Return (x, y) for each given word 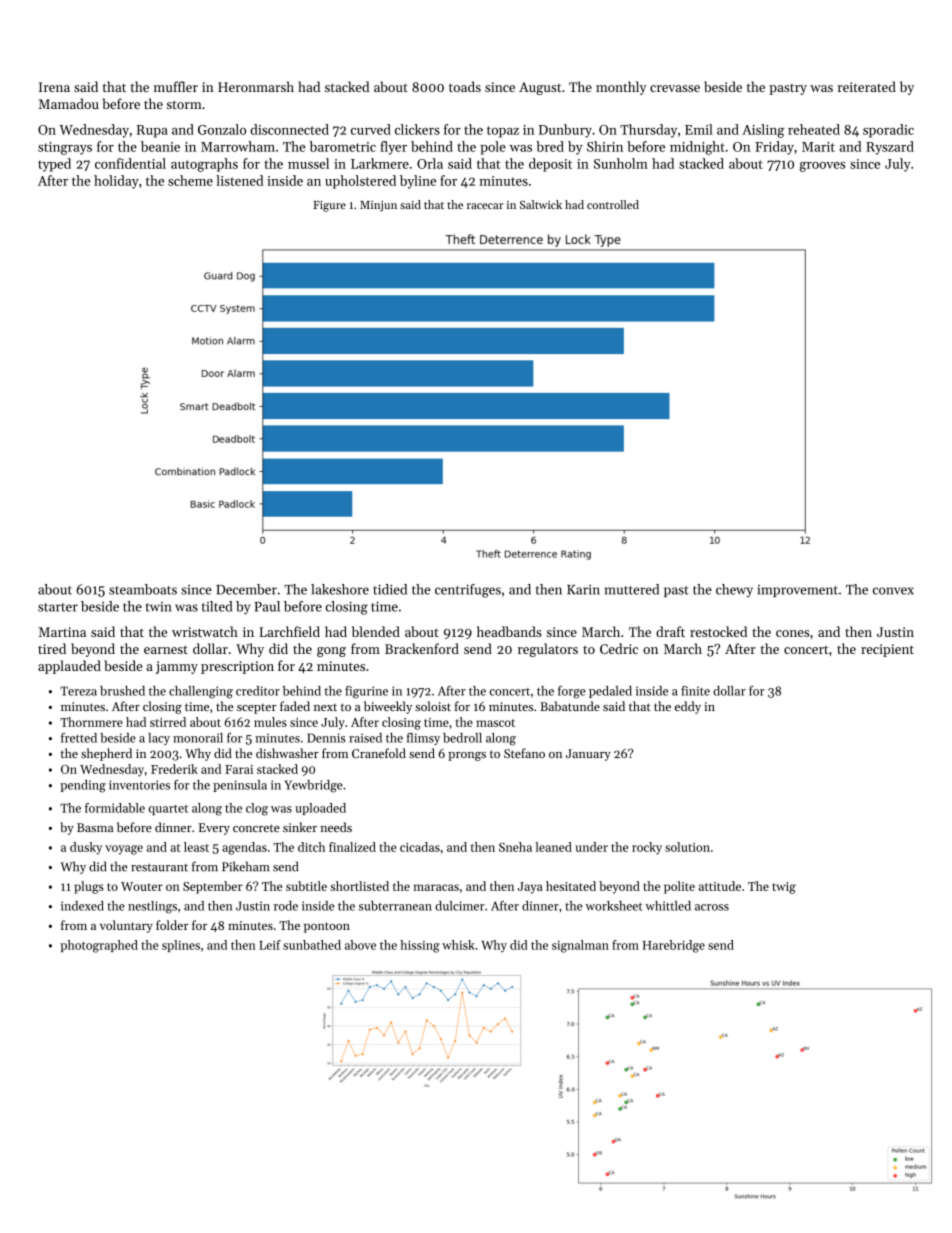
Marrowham (238, 146)
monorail (198, 738)
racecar (485, 206)
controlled (613, 204)
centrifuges (468, 591)
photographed (99, 946)
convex (893, 591)
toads (465, 86)
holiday (116, 182)
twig (784, 888)
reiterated (866, 86)
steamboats (143, 589)
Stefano (524, 753)
